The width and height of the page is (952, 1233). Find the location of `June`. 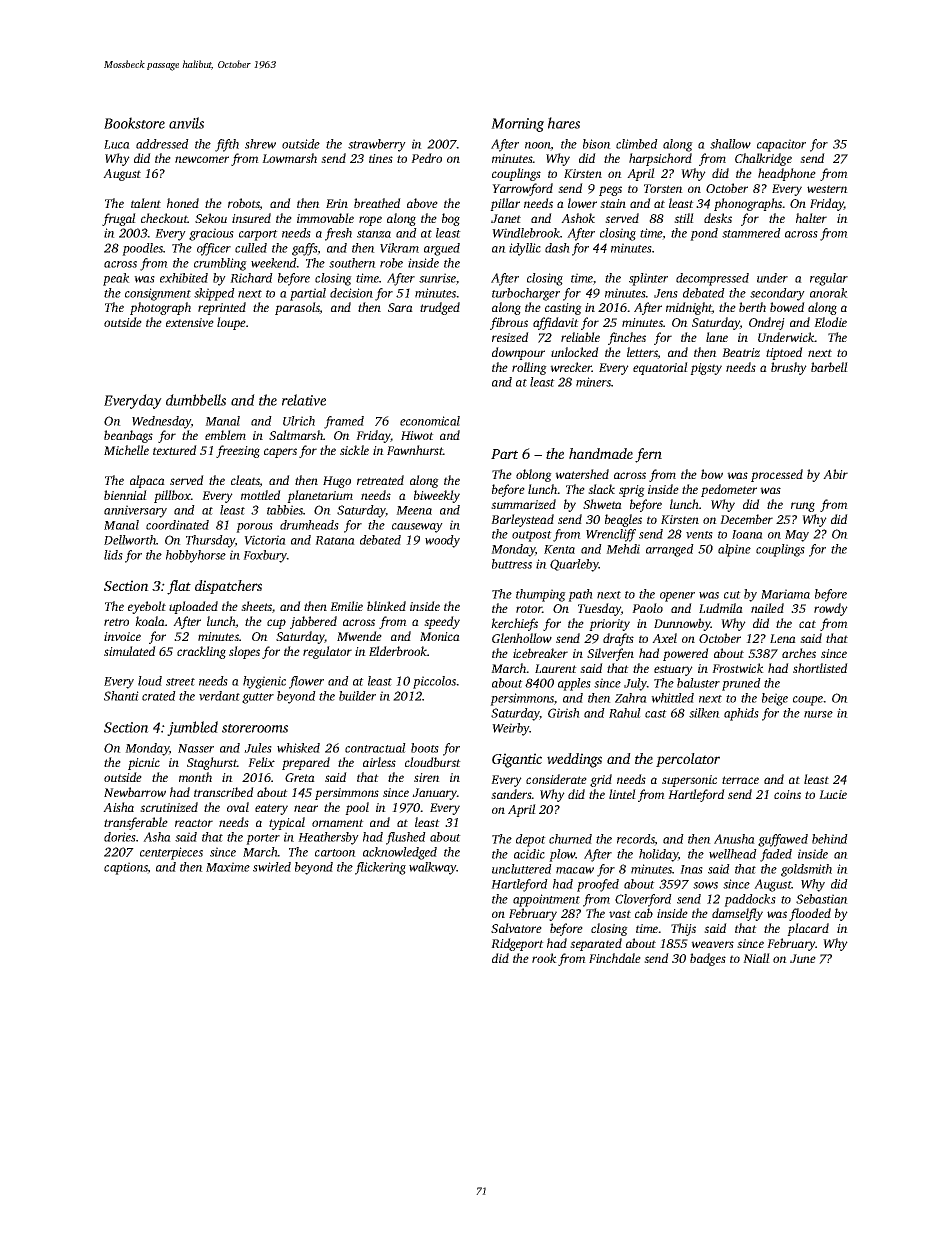

June is located at coordinates (803, 958).
